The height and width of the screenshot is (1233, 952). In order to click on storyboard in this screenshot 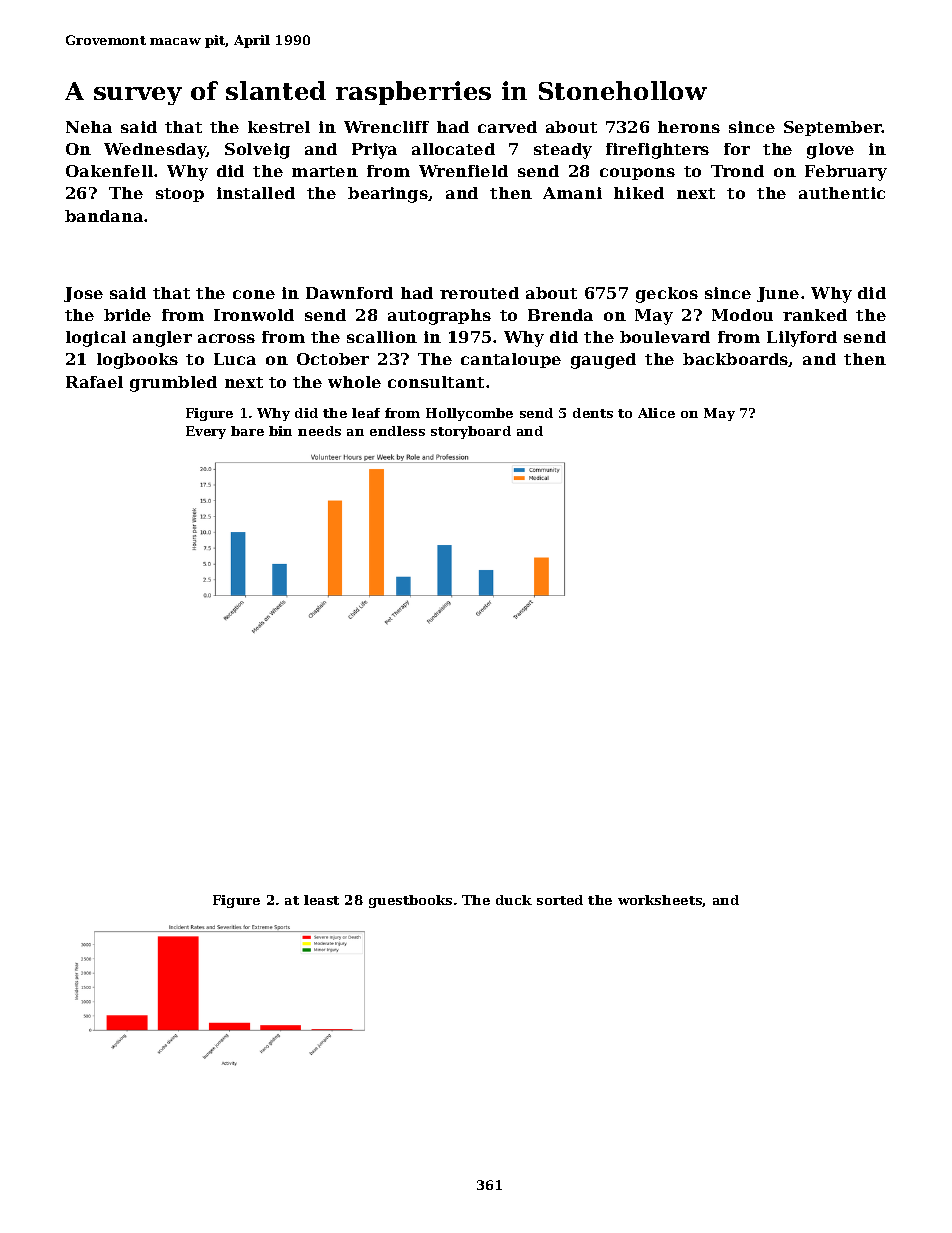, I will do `click(471, 432)`.
